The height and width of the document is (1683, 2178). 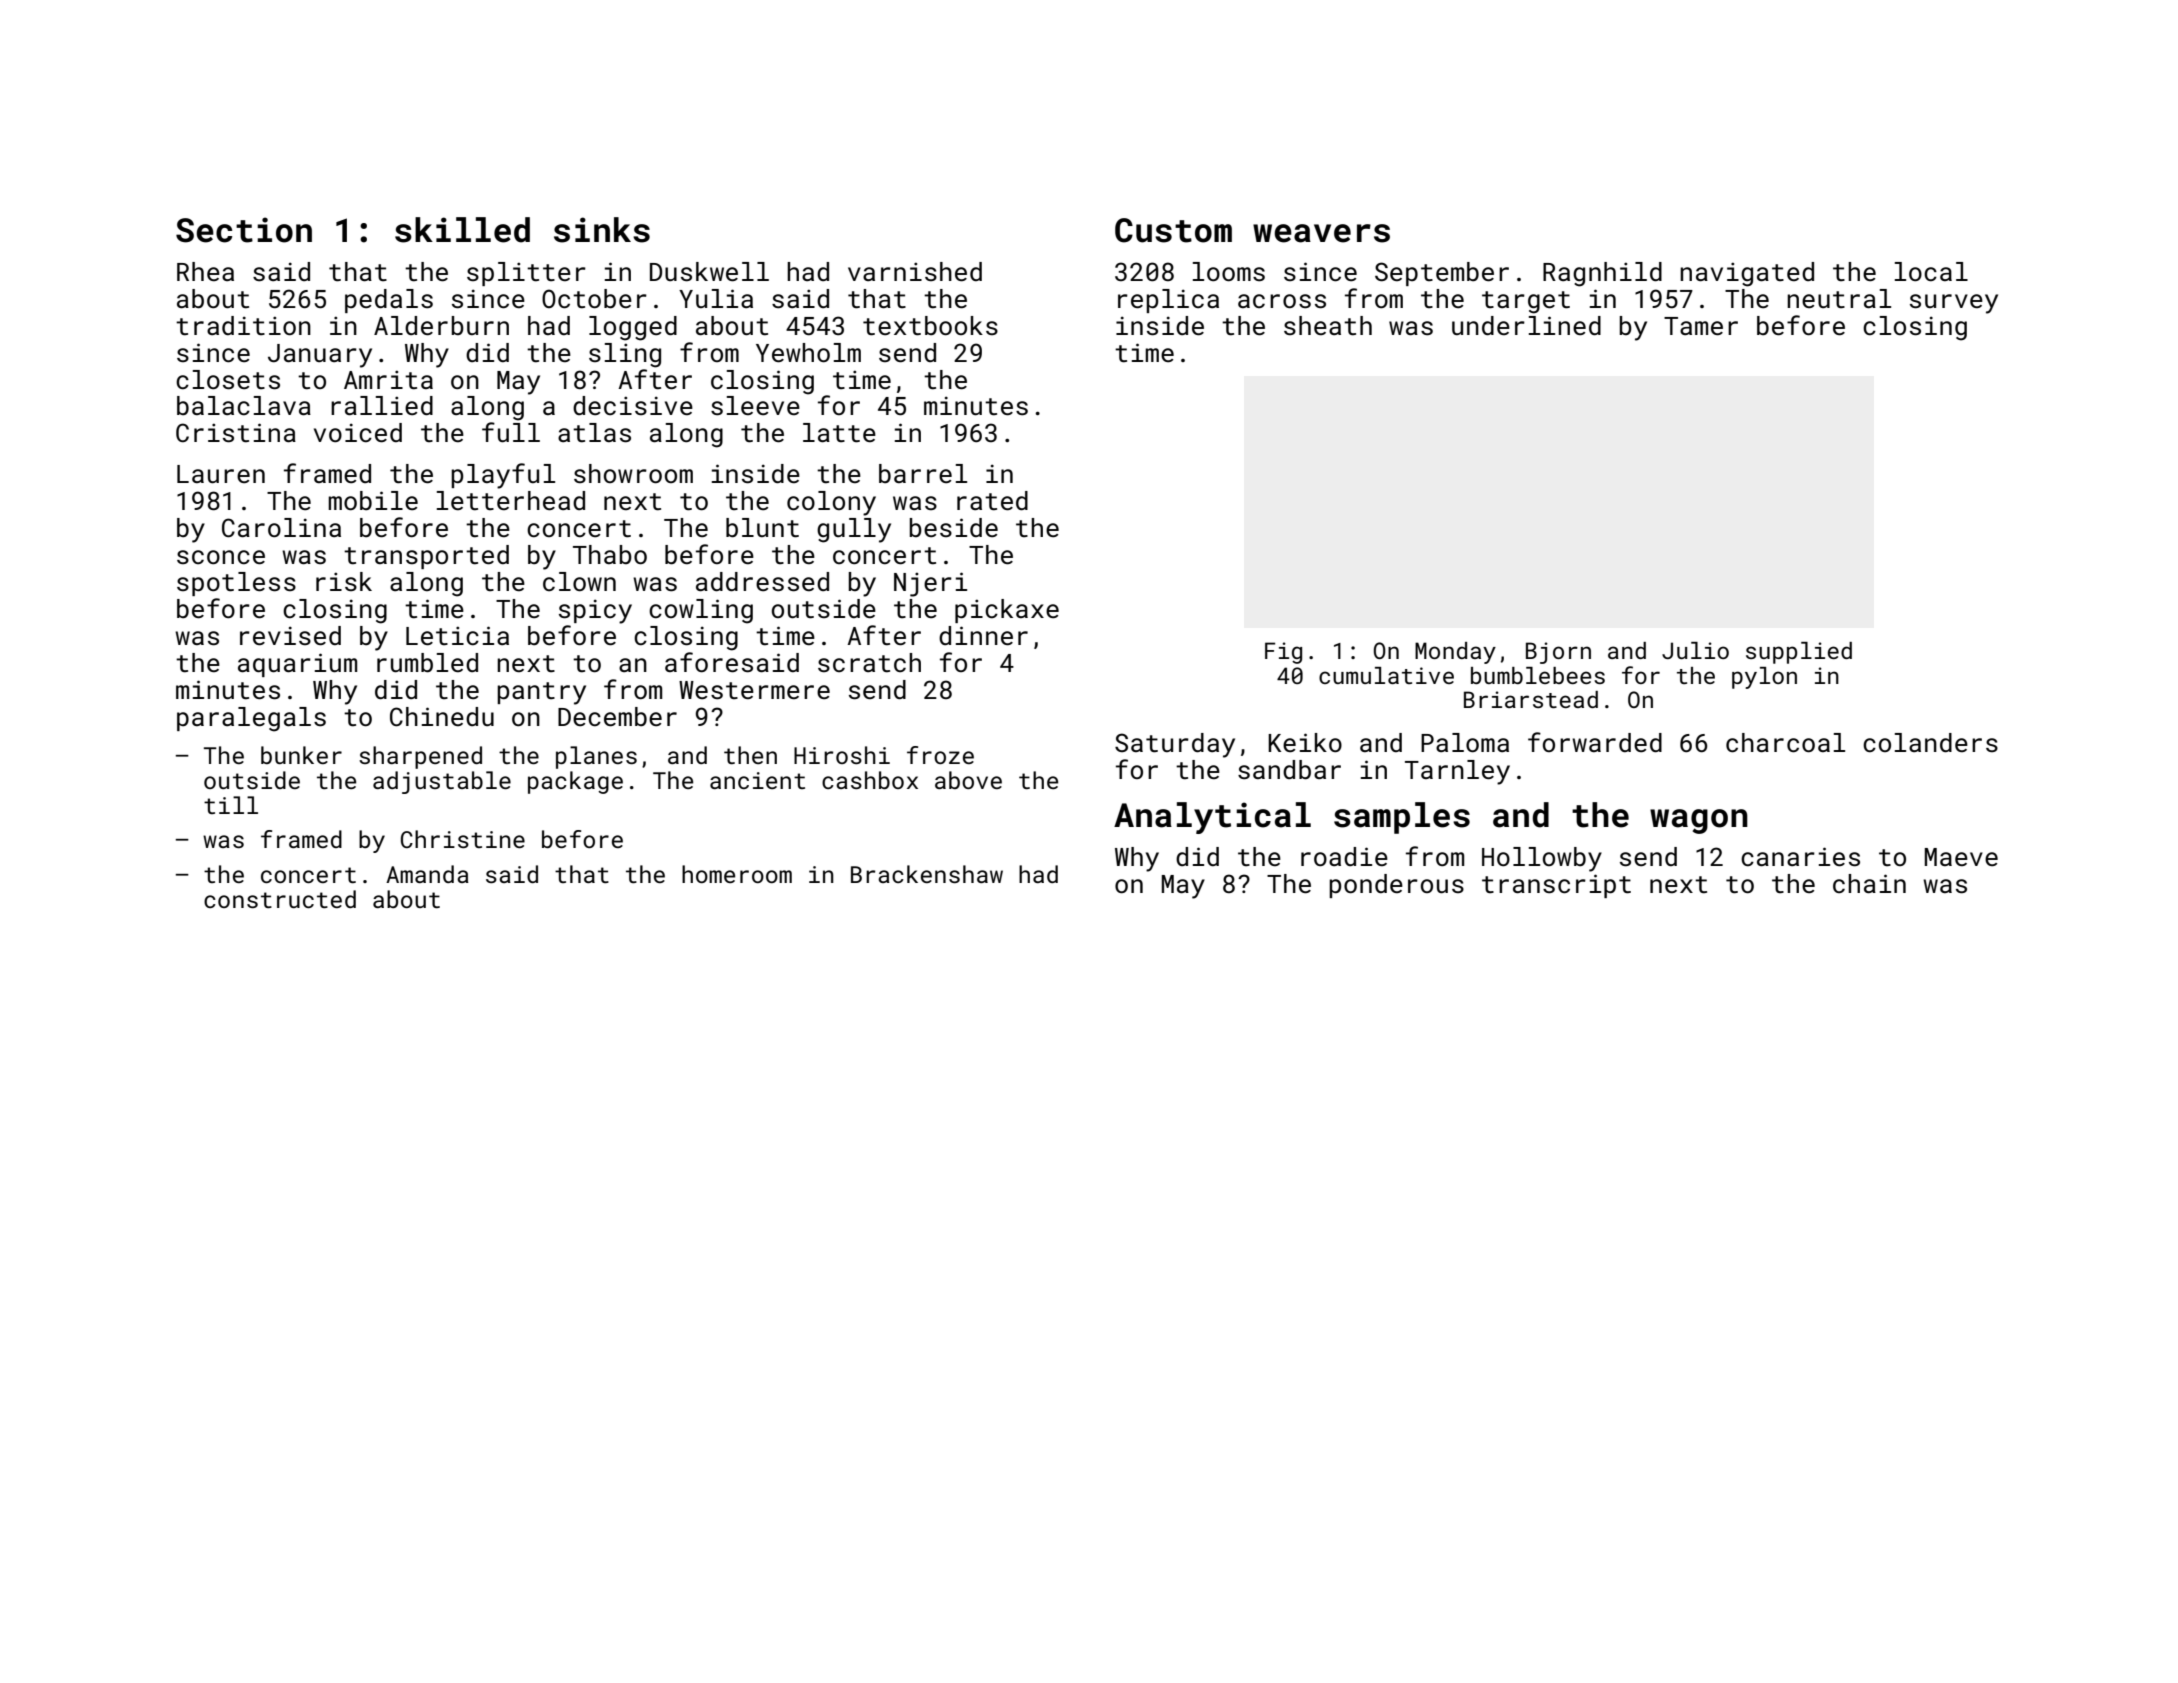 I want to click on navigated, so click(x=1747, y=274).
